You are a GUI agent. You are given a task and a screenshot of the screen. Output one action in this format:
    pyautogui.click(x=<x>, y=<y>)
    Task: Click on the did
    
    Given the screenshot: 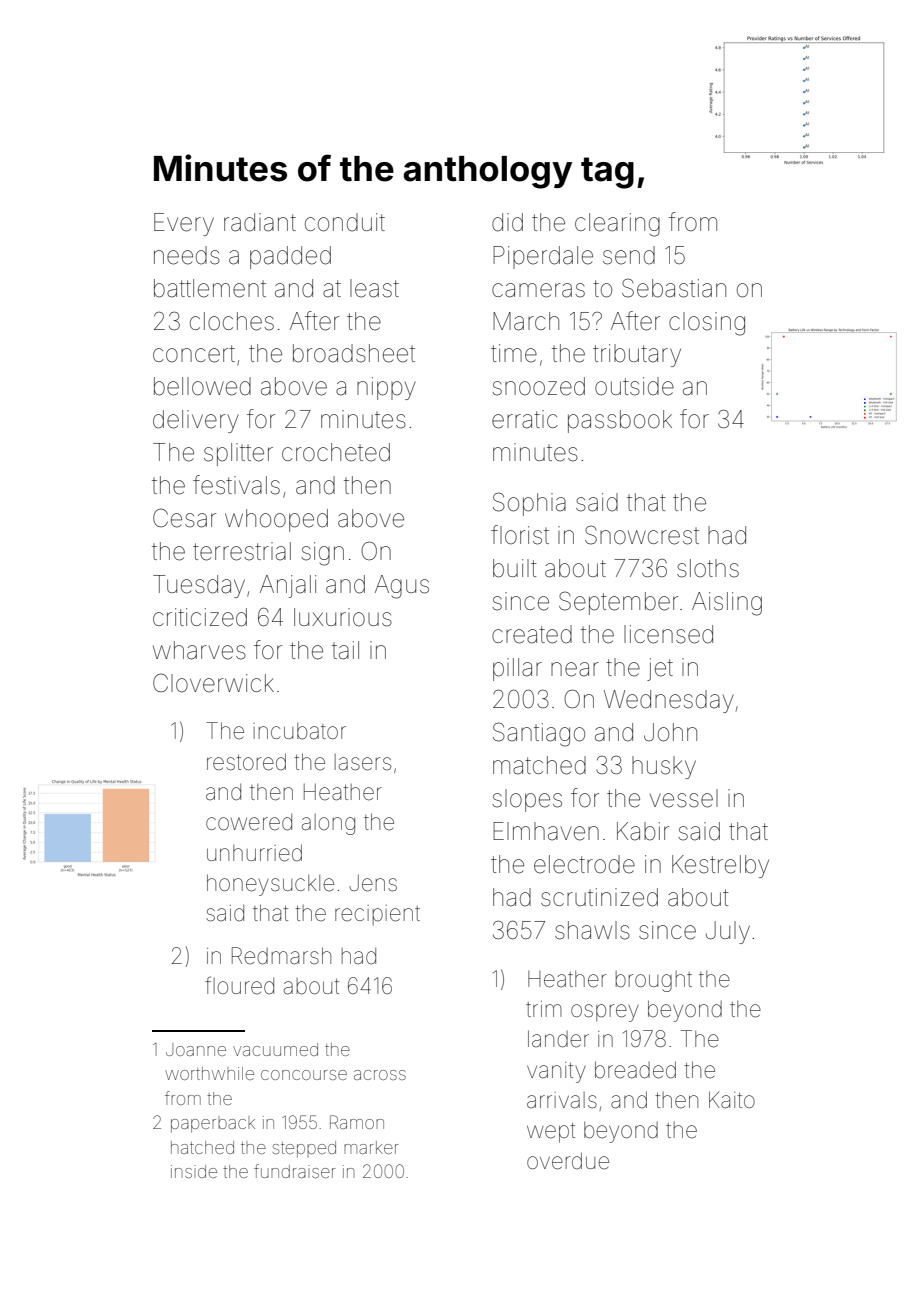 What is the action you would take?
    pyautogui.click(x=507, y=222)
